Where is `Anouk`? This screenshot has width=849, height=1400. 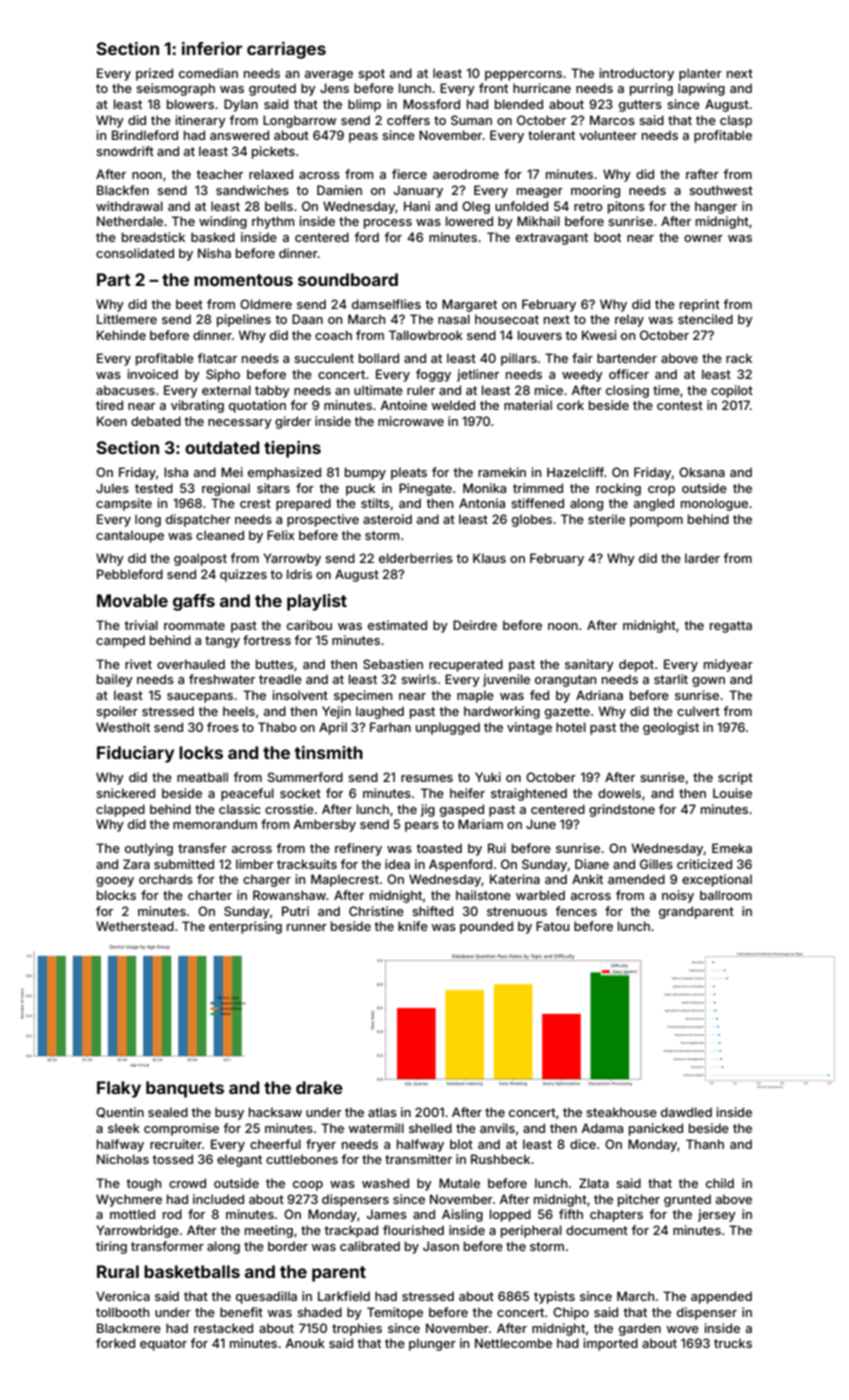 Anouk is located at coordinates (305, 1343).
